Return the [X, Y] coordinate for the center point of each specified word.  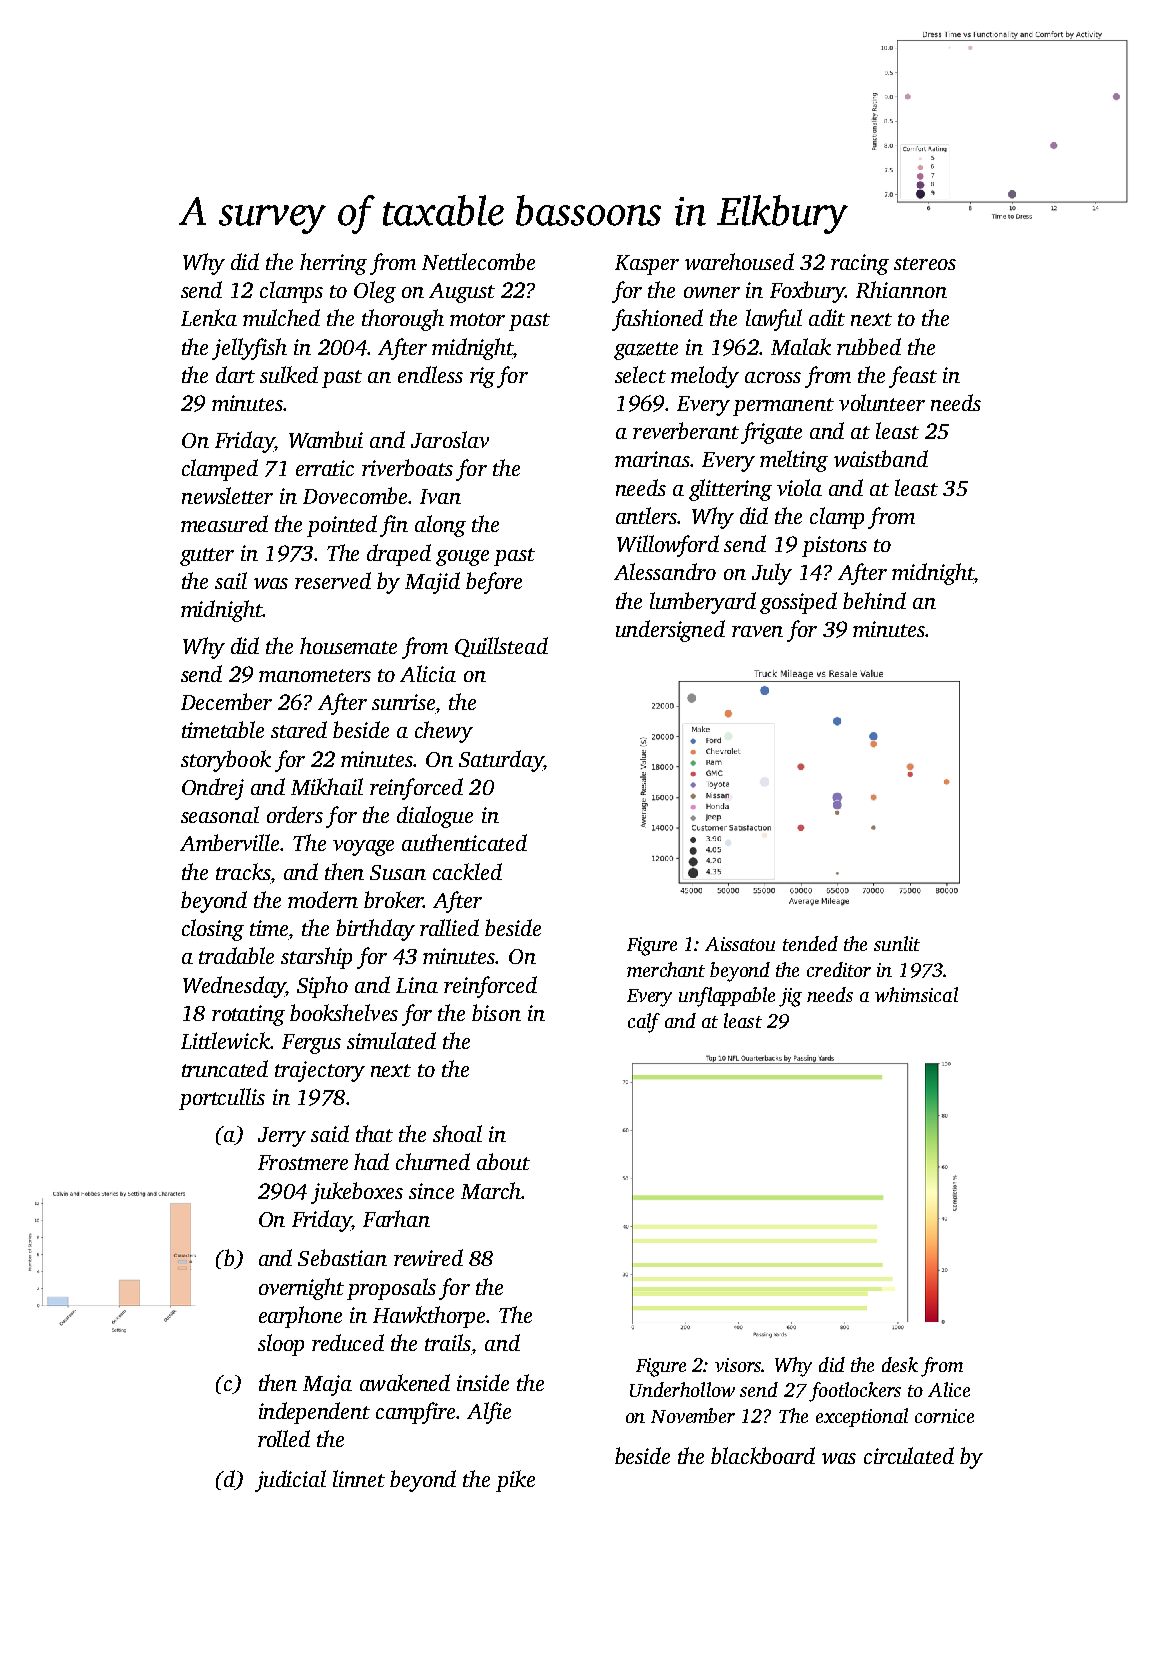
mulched [281, 317]
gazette [646, 351]
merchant [666, 969]
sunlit [897, 943]
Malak [801, 346]
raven [757, 631]
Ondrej [213, 789]
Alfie [489, 1413]
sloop [281, 1345]
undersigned [670, 631]
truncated [225, 1068]
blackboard [763, 1455]
